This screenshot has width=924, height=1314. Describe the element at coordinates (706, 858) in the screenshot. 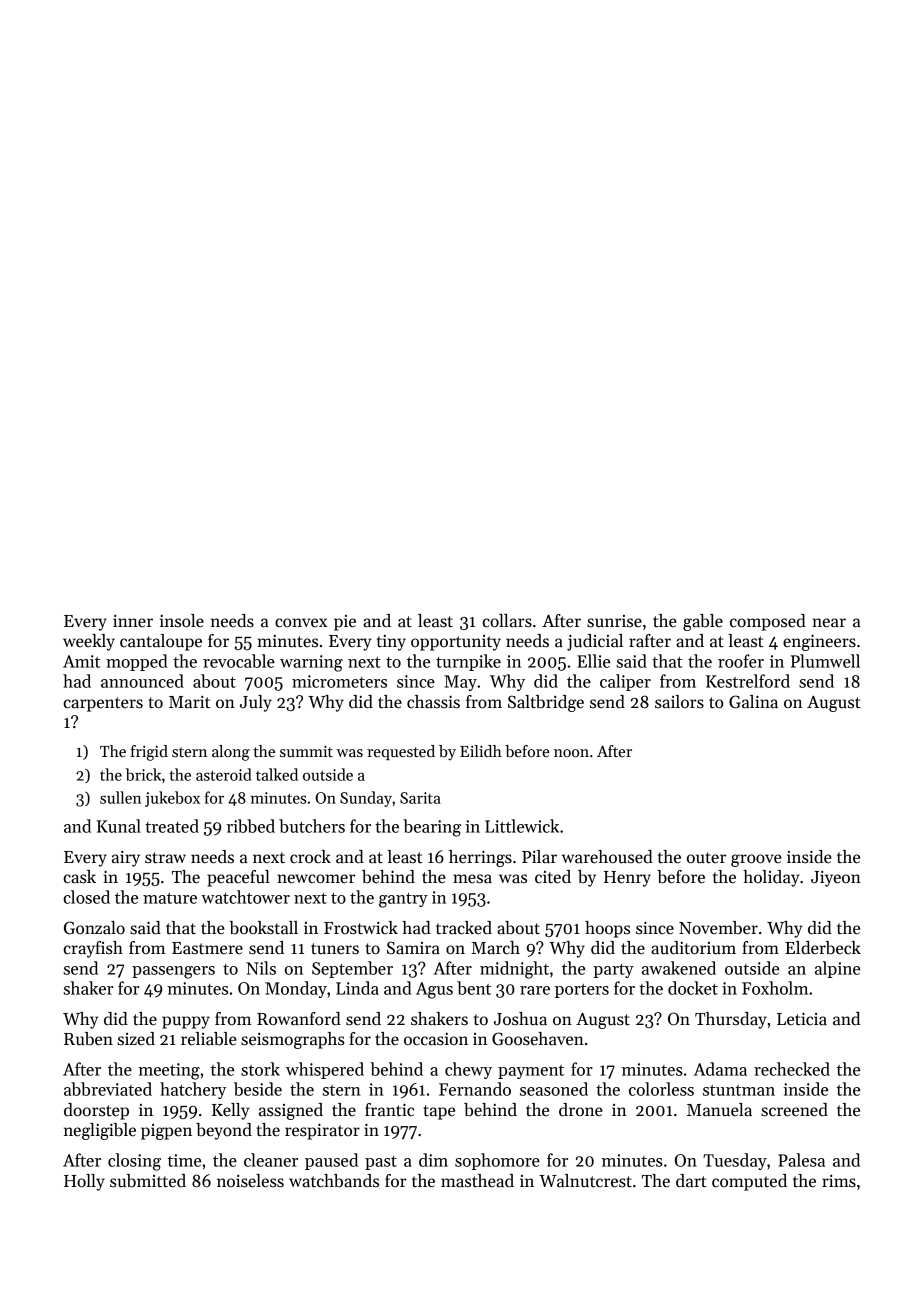

I see `outer` at that location.
